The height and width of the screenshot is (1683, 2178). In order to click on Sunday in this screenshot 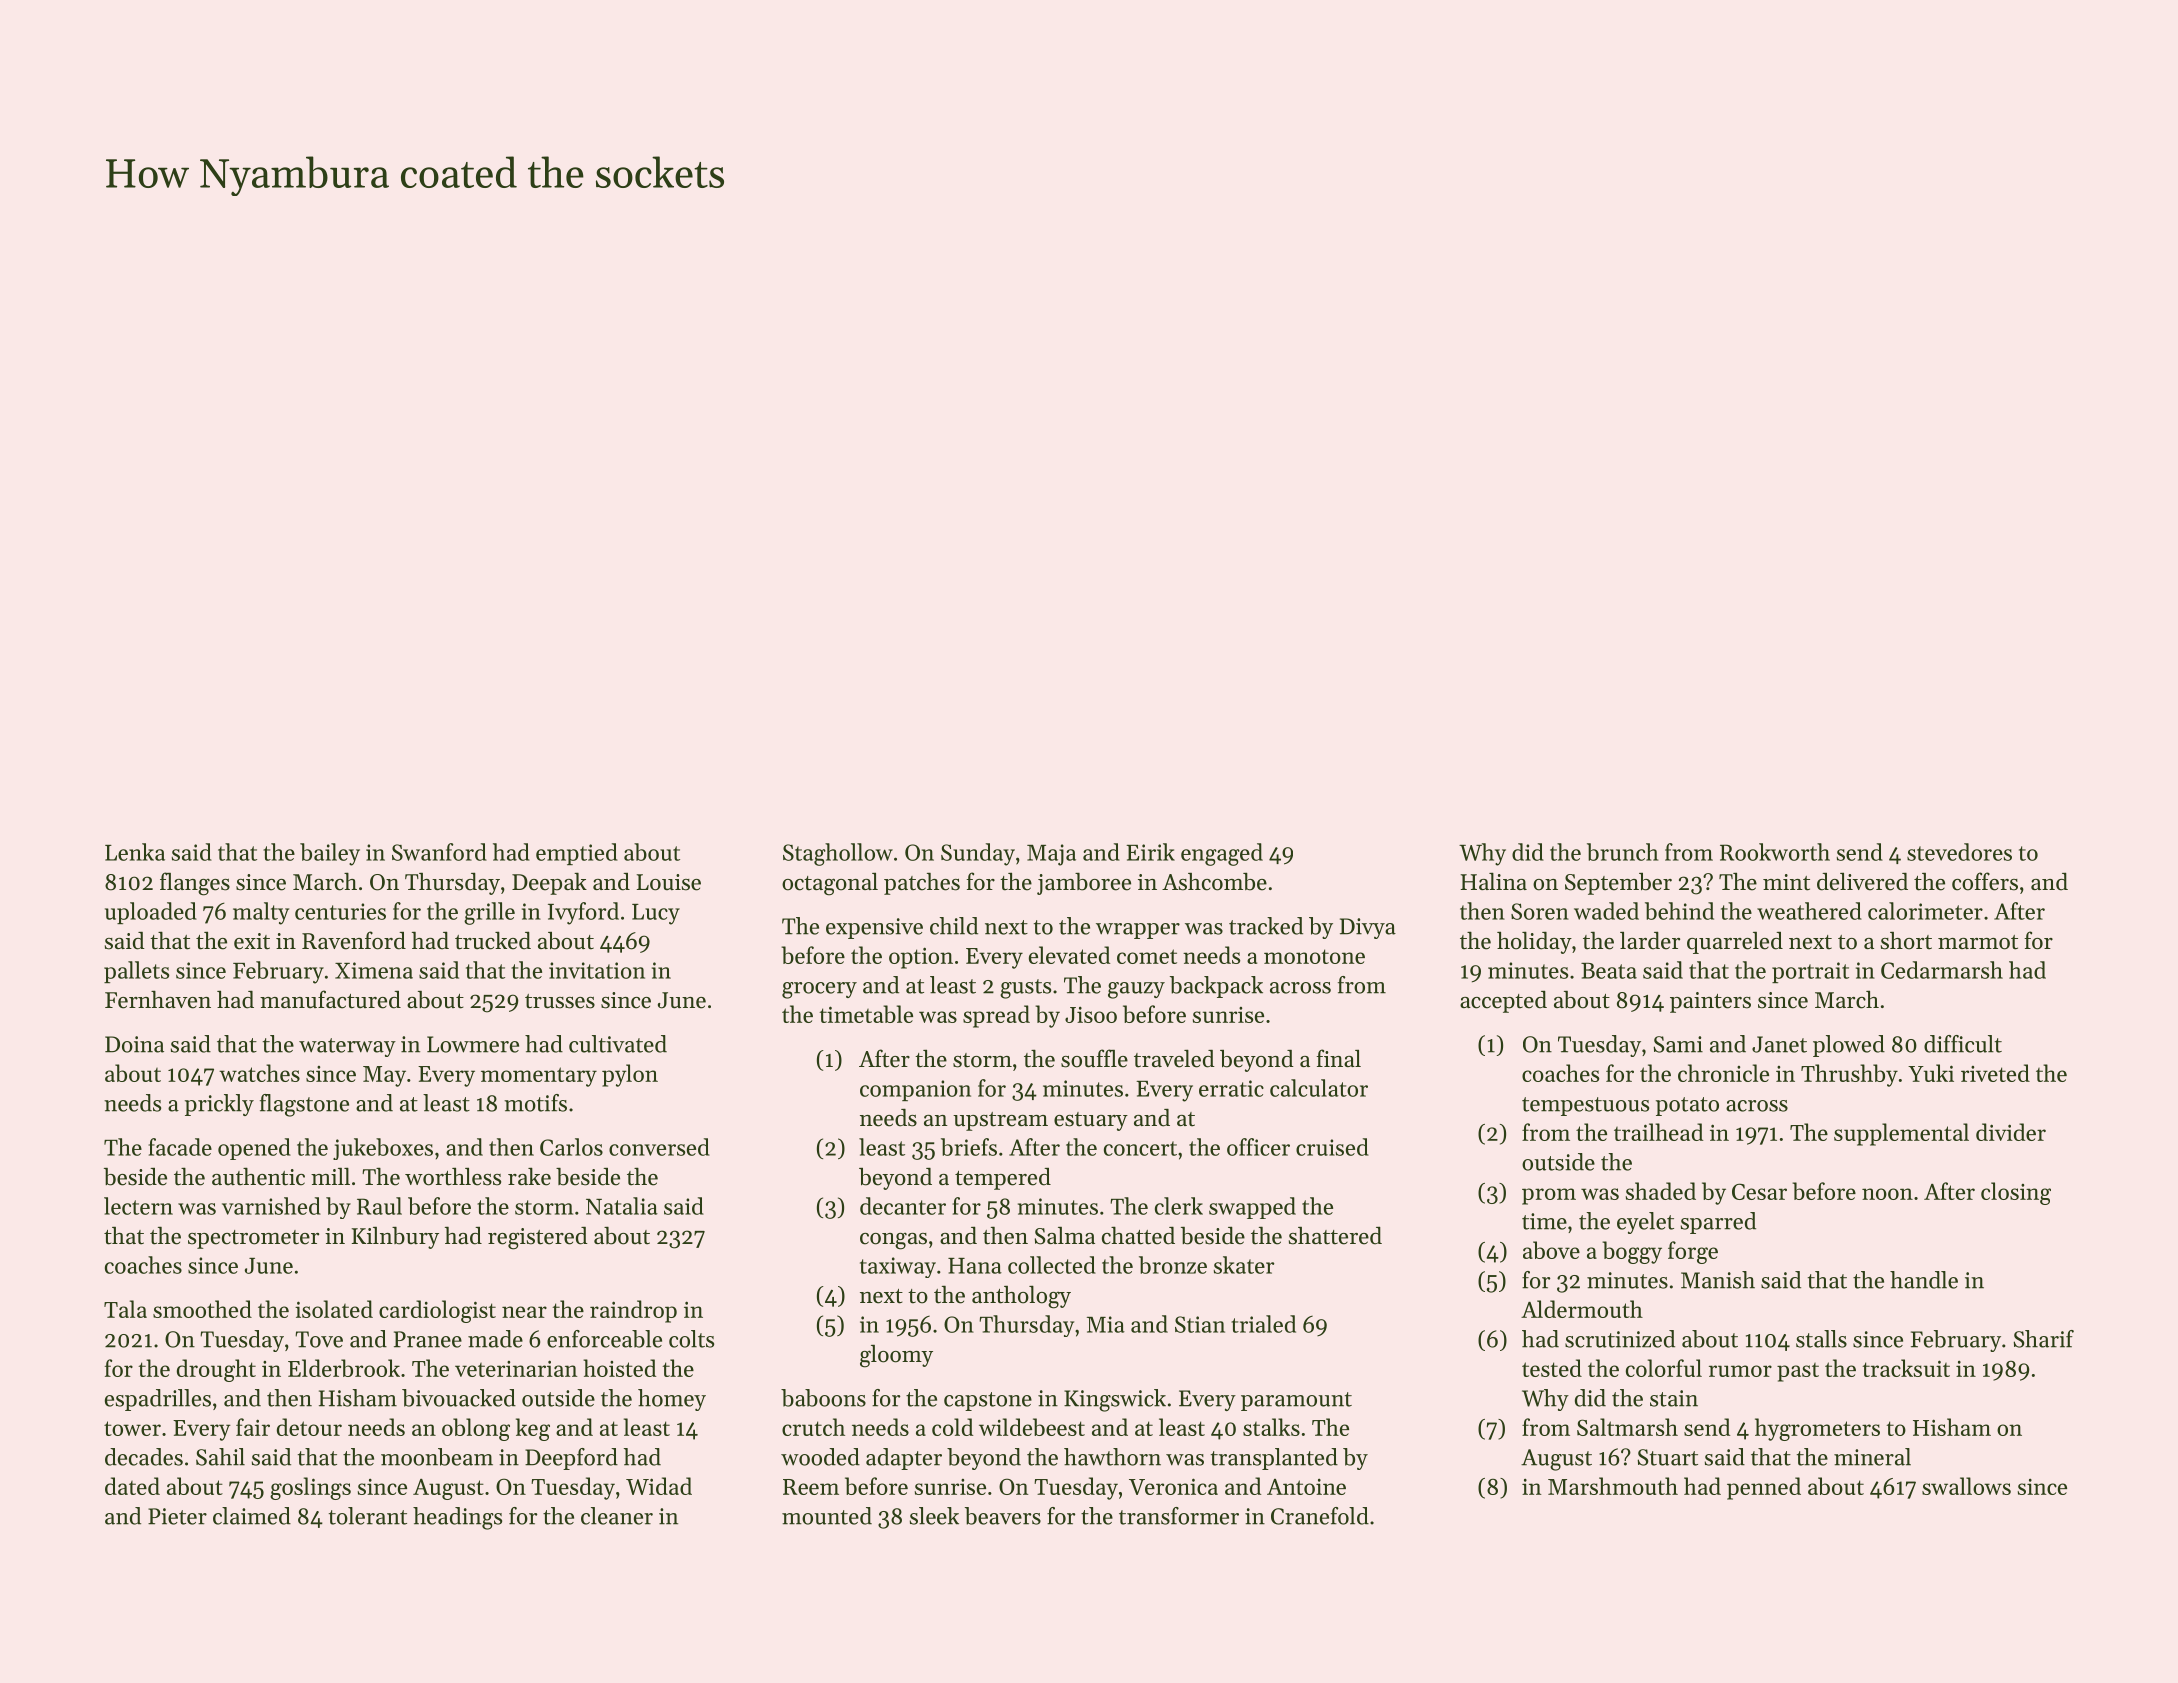, I will do `click(978, 854)`.
